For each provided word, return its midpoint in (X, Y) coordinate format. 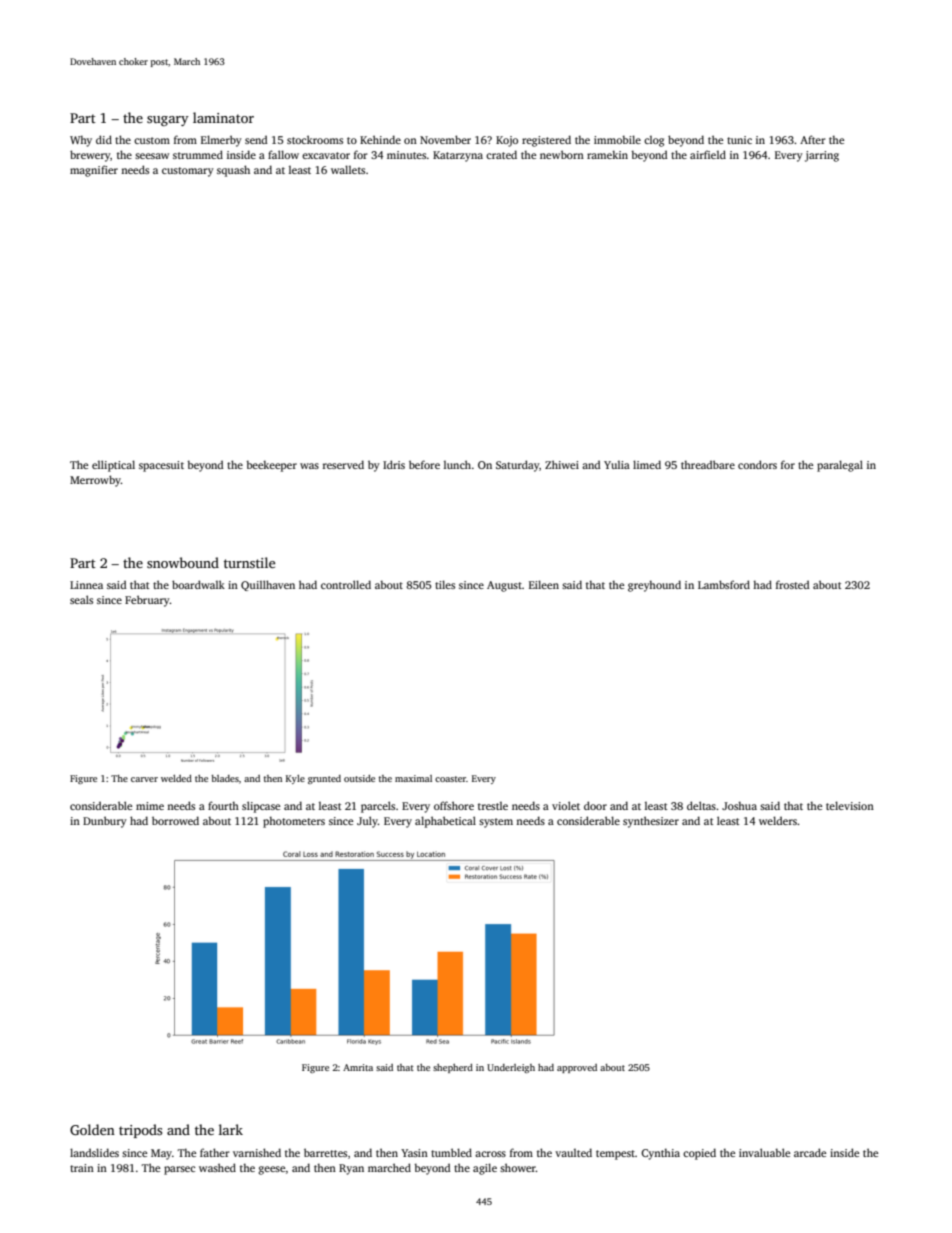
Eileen (544, 584)
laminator (223, 117)
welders (778, 820)
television (850, 805)
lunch (457, 464)
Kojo (507, 141)
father (215, 1152)
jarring (822, 156)
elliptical (113, 466)
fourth (223, 805)
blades (225, 778)
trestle (493, 806)
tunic (739, 140)
